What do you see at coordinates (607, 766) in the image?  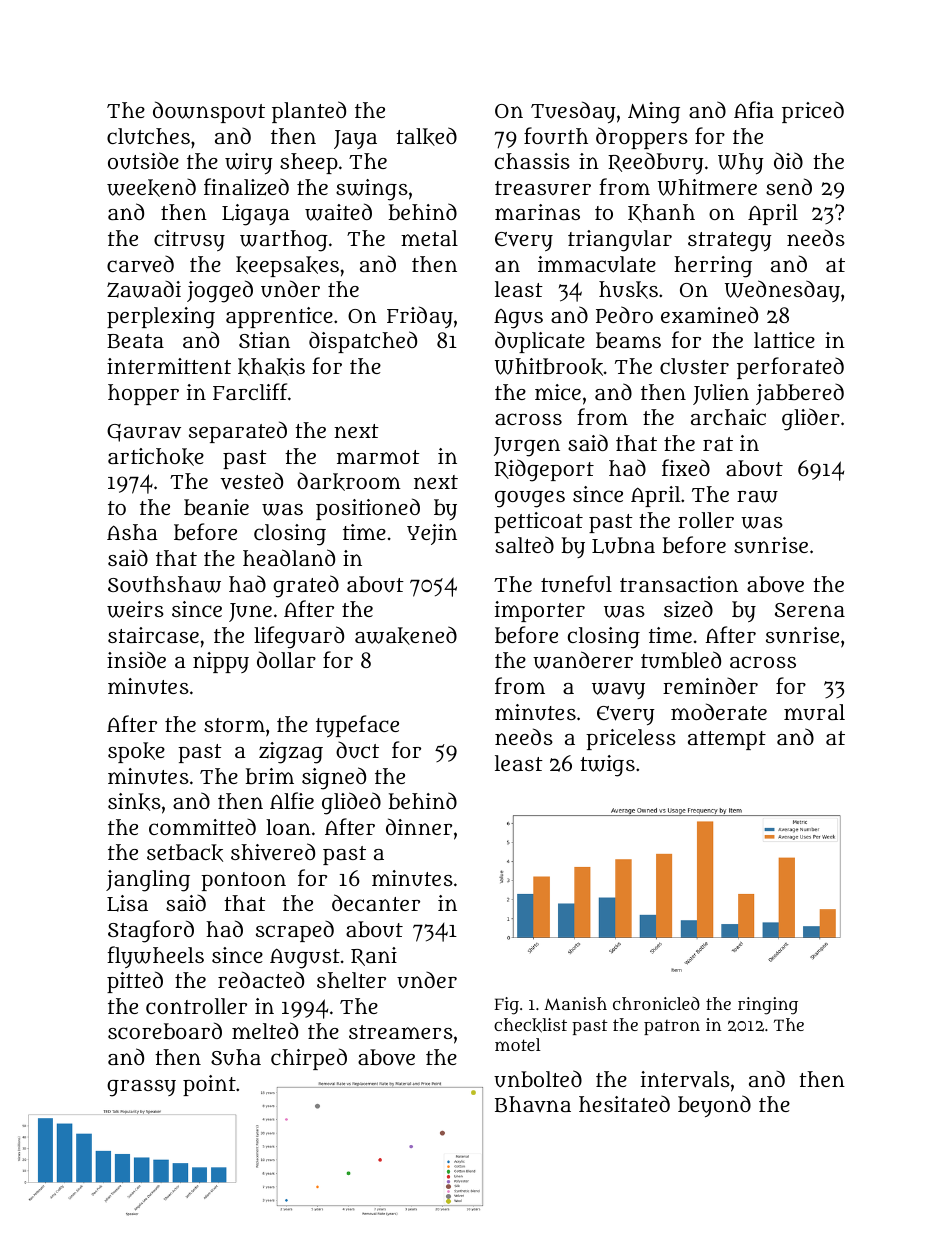 I see `twigs` at bounding box center [607, 766].
